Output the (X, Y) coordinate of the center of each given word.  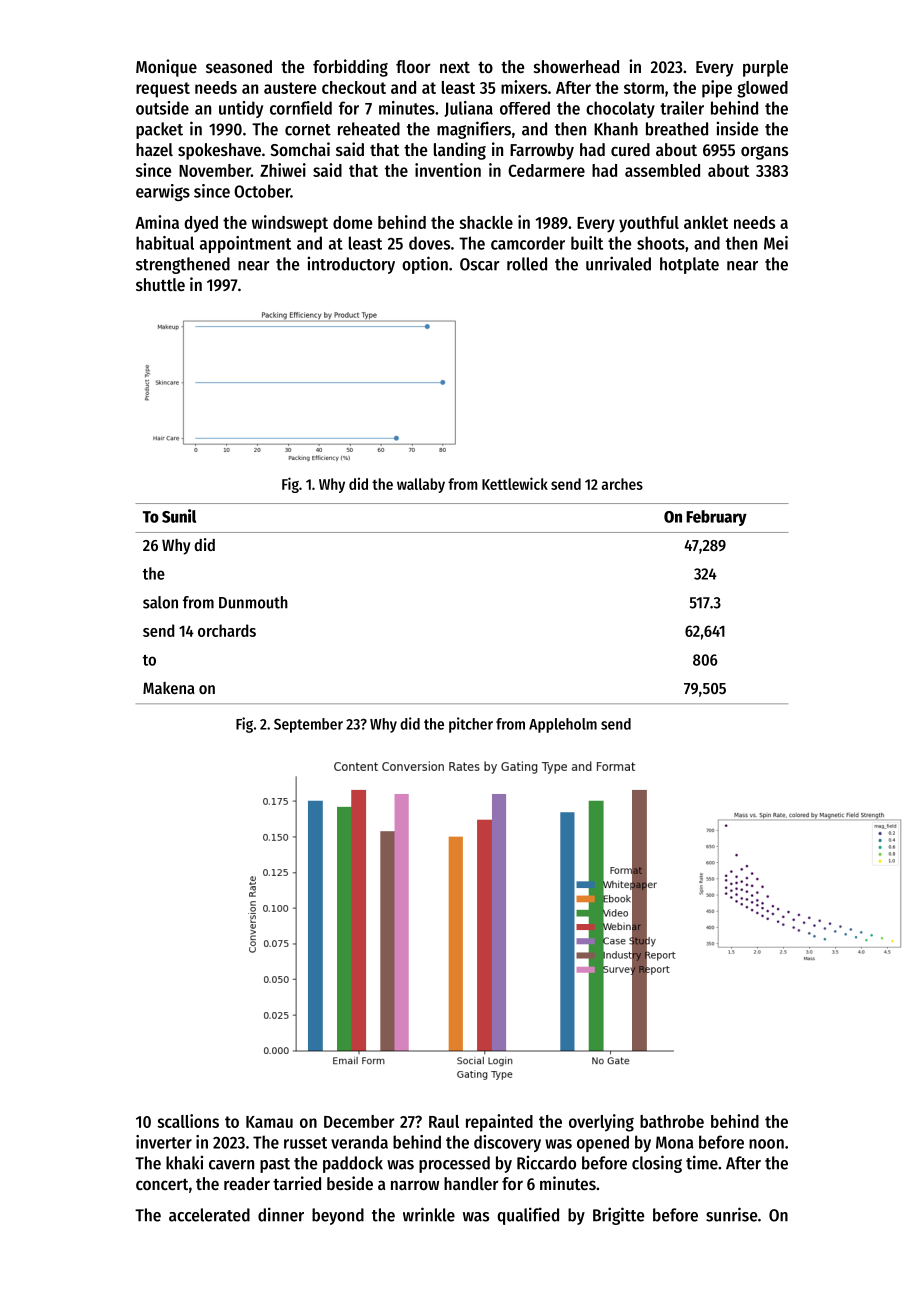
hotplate (689, 265)
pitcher (471, 725)
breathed (677, 129)
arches (622, 484)
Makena (169, 688)
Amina (157, 222)
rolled (527, 264)
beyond (338, 1216)
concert (162, 1184)
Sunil (179, 516)
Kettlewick (515, 483)
